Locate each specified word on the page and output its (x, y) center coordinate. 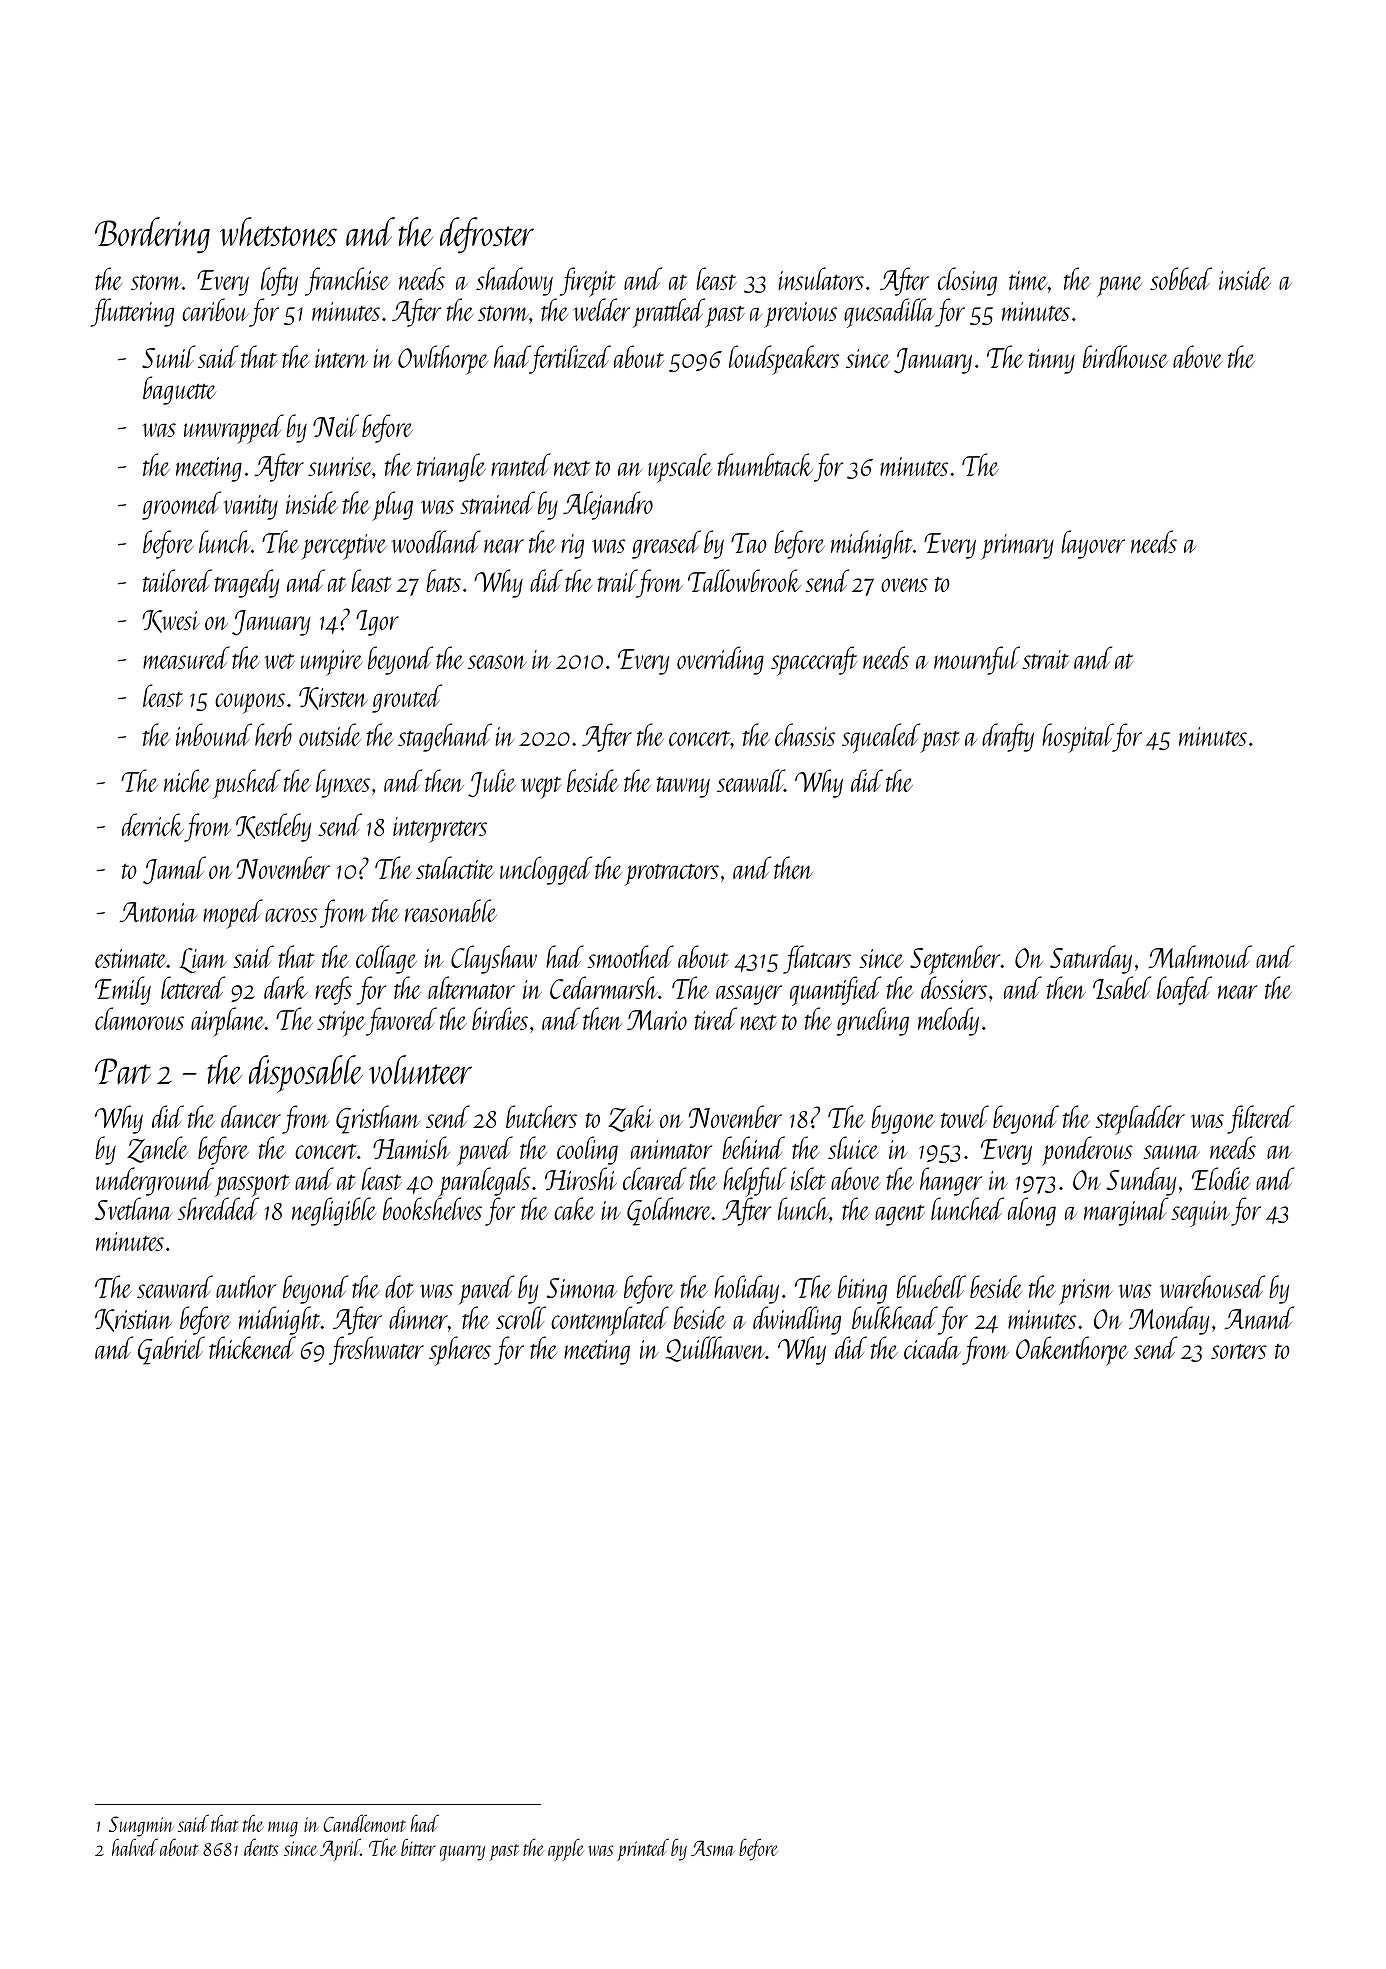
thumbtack (765, 464)
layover (1093, 544)
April (340, 1849)
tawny (683, 787)
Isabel (1122, 987)
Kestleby (273, 827)
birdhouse (1125, 356)
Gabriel (171, 1350)
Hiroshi (581, 1178)
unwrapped (234, 429)
